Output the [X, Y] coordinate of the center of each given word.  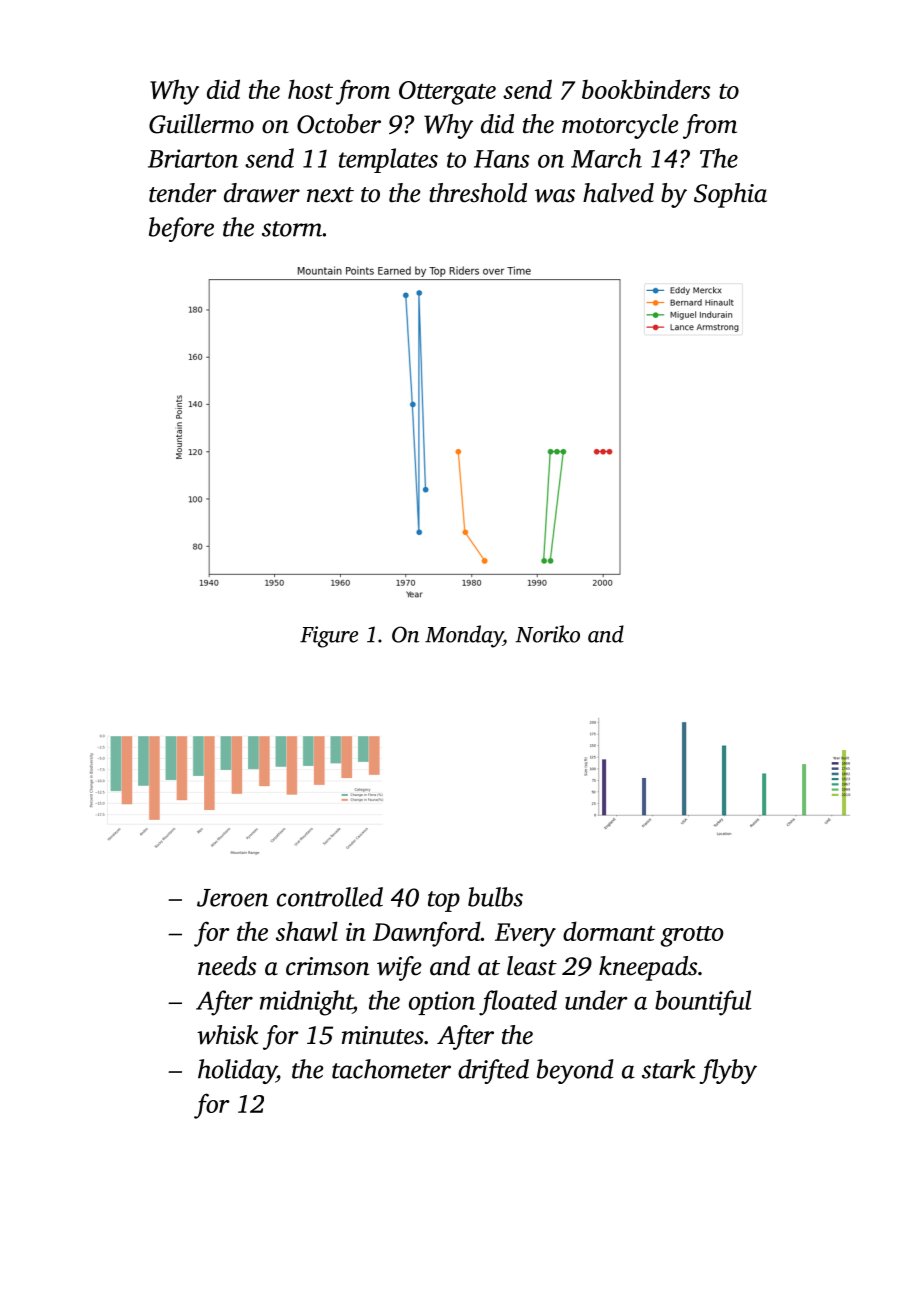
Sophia [730, 195]
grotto [692, 936]
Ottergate [447, 93]
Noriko [548, 634]
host [310, 89]
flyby [728, 1071]
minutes [383, 1035]
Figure [329, 637]
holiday [237, 1071]
